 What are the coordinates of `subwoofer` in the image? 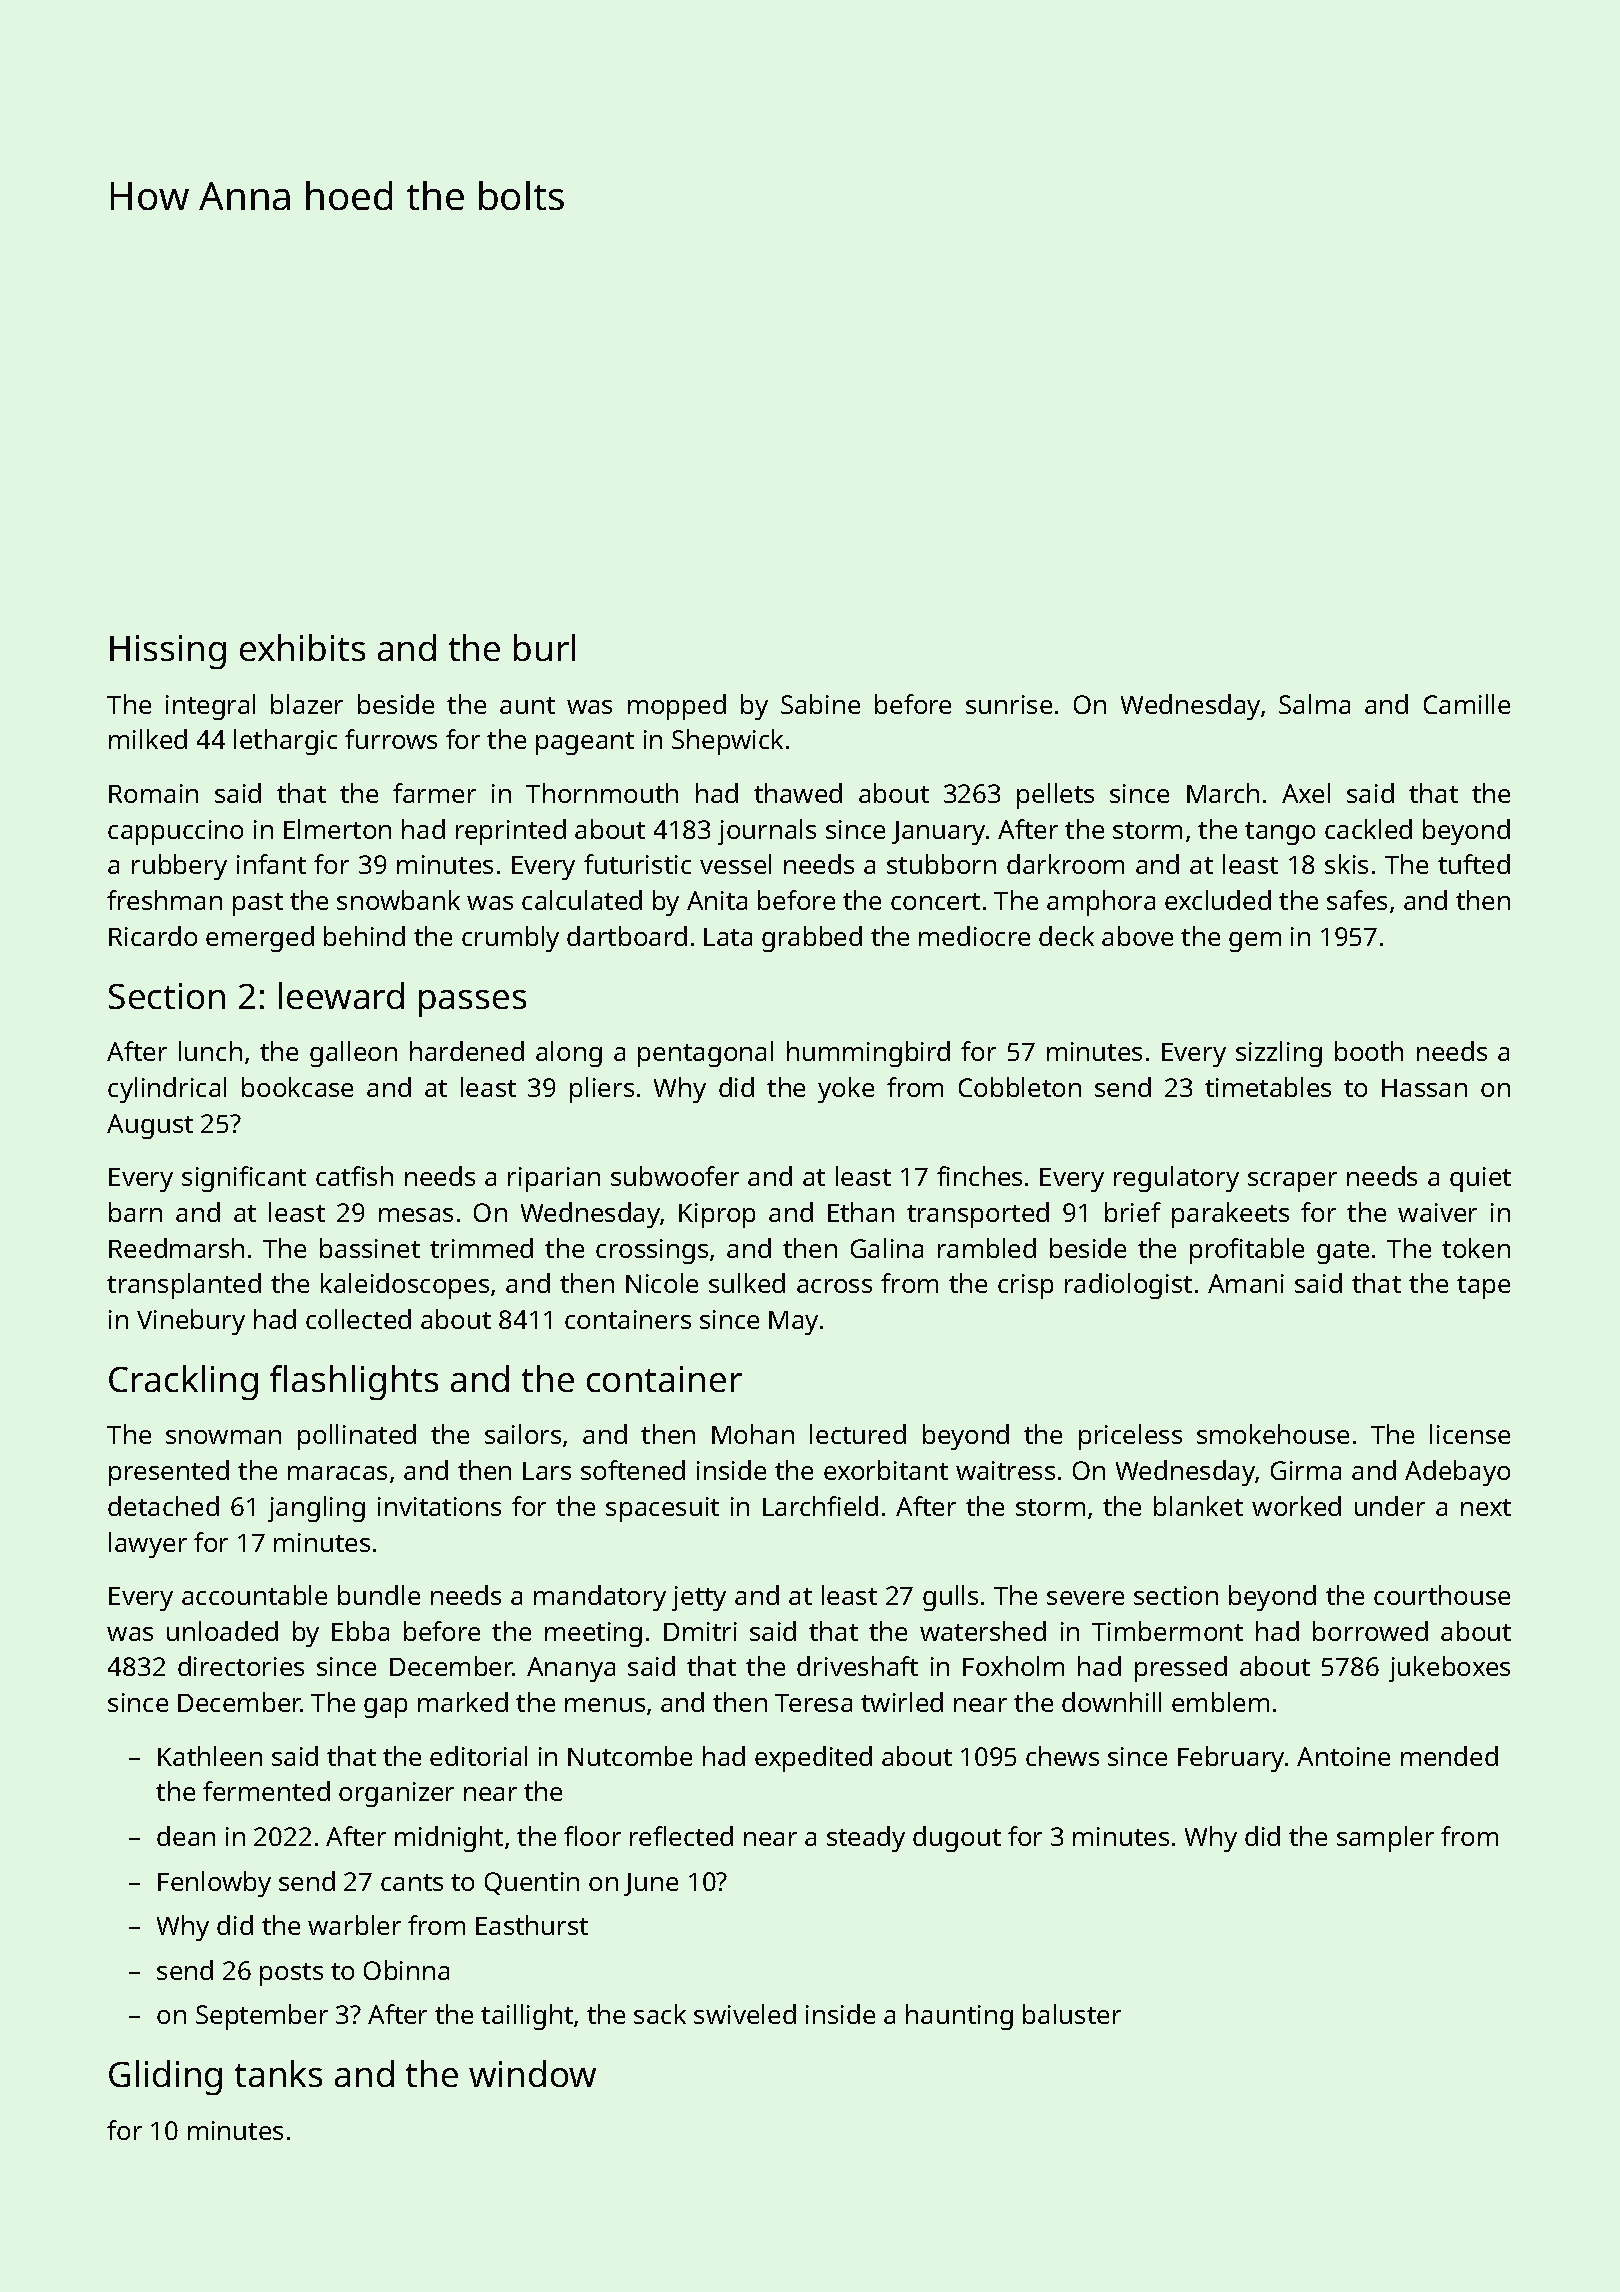 It's located at (675, 1176).
